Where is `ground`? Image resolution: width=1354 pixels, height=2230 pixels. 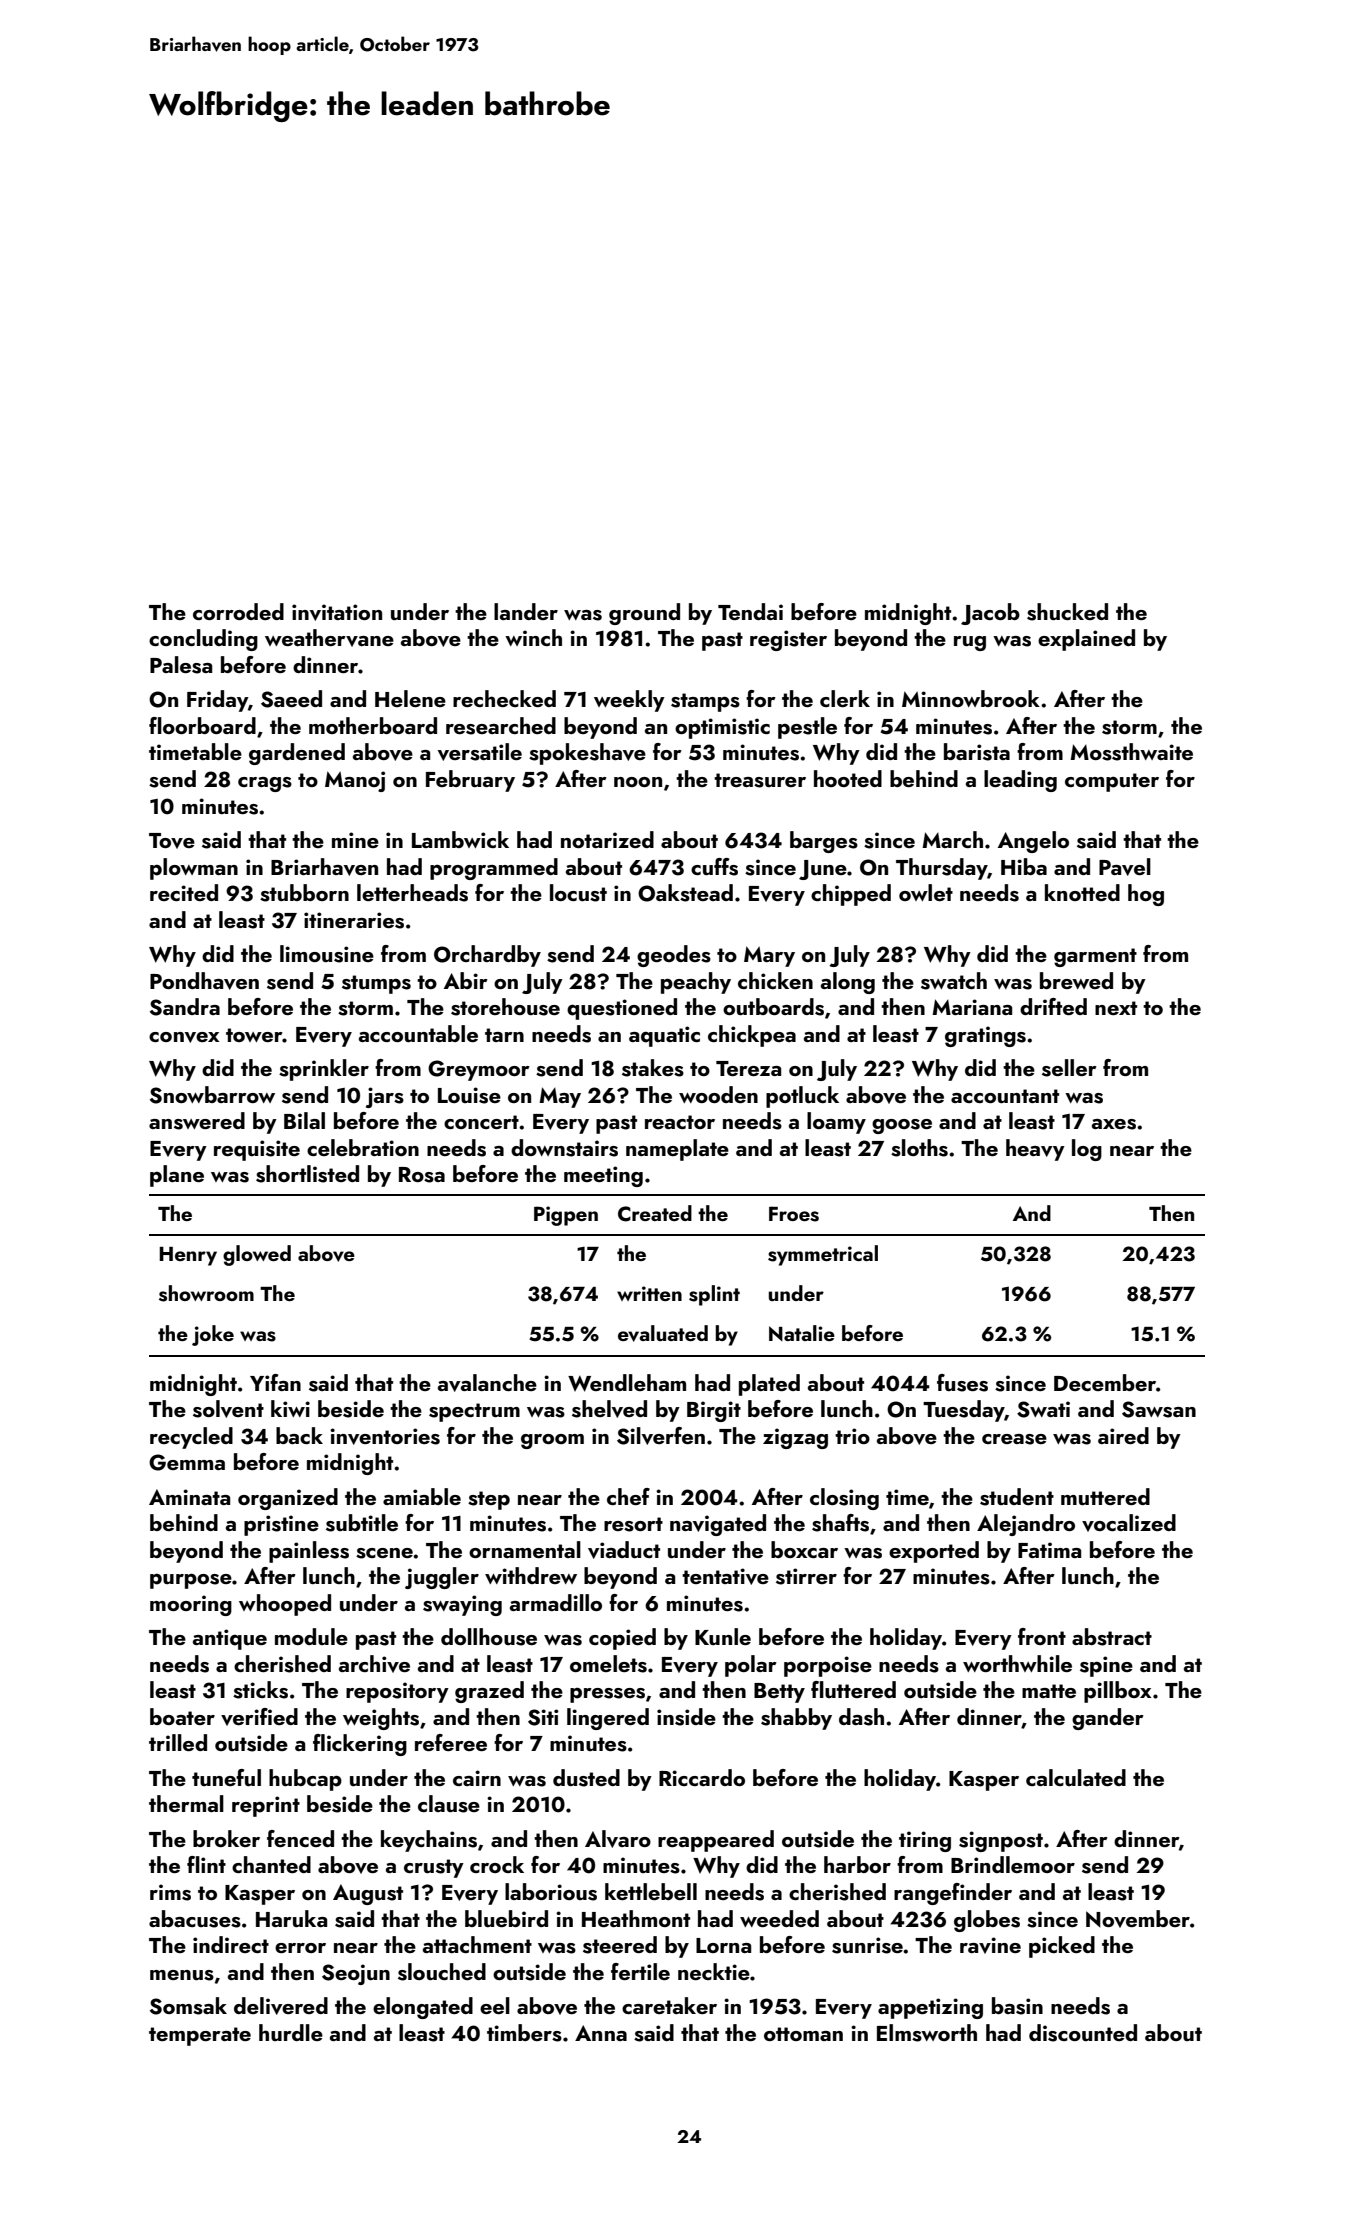 ground is located at coordinates (644, 614).
